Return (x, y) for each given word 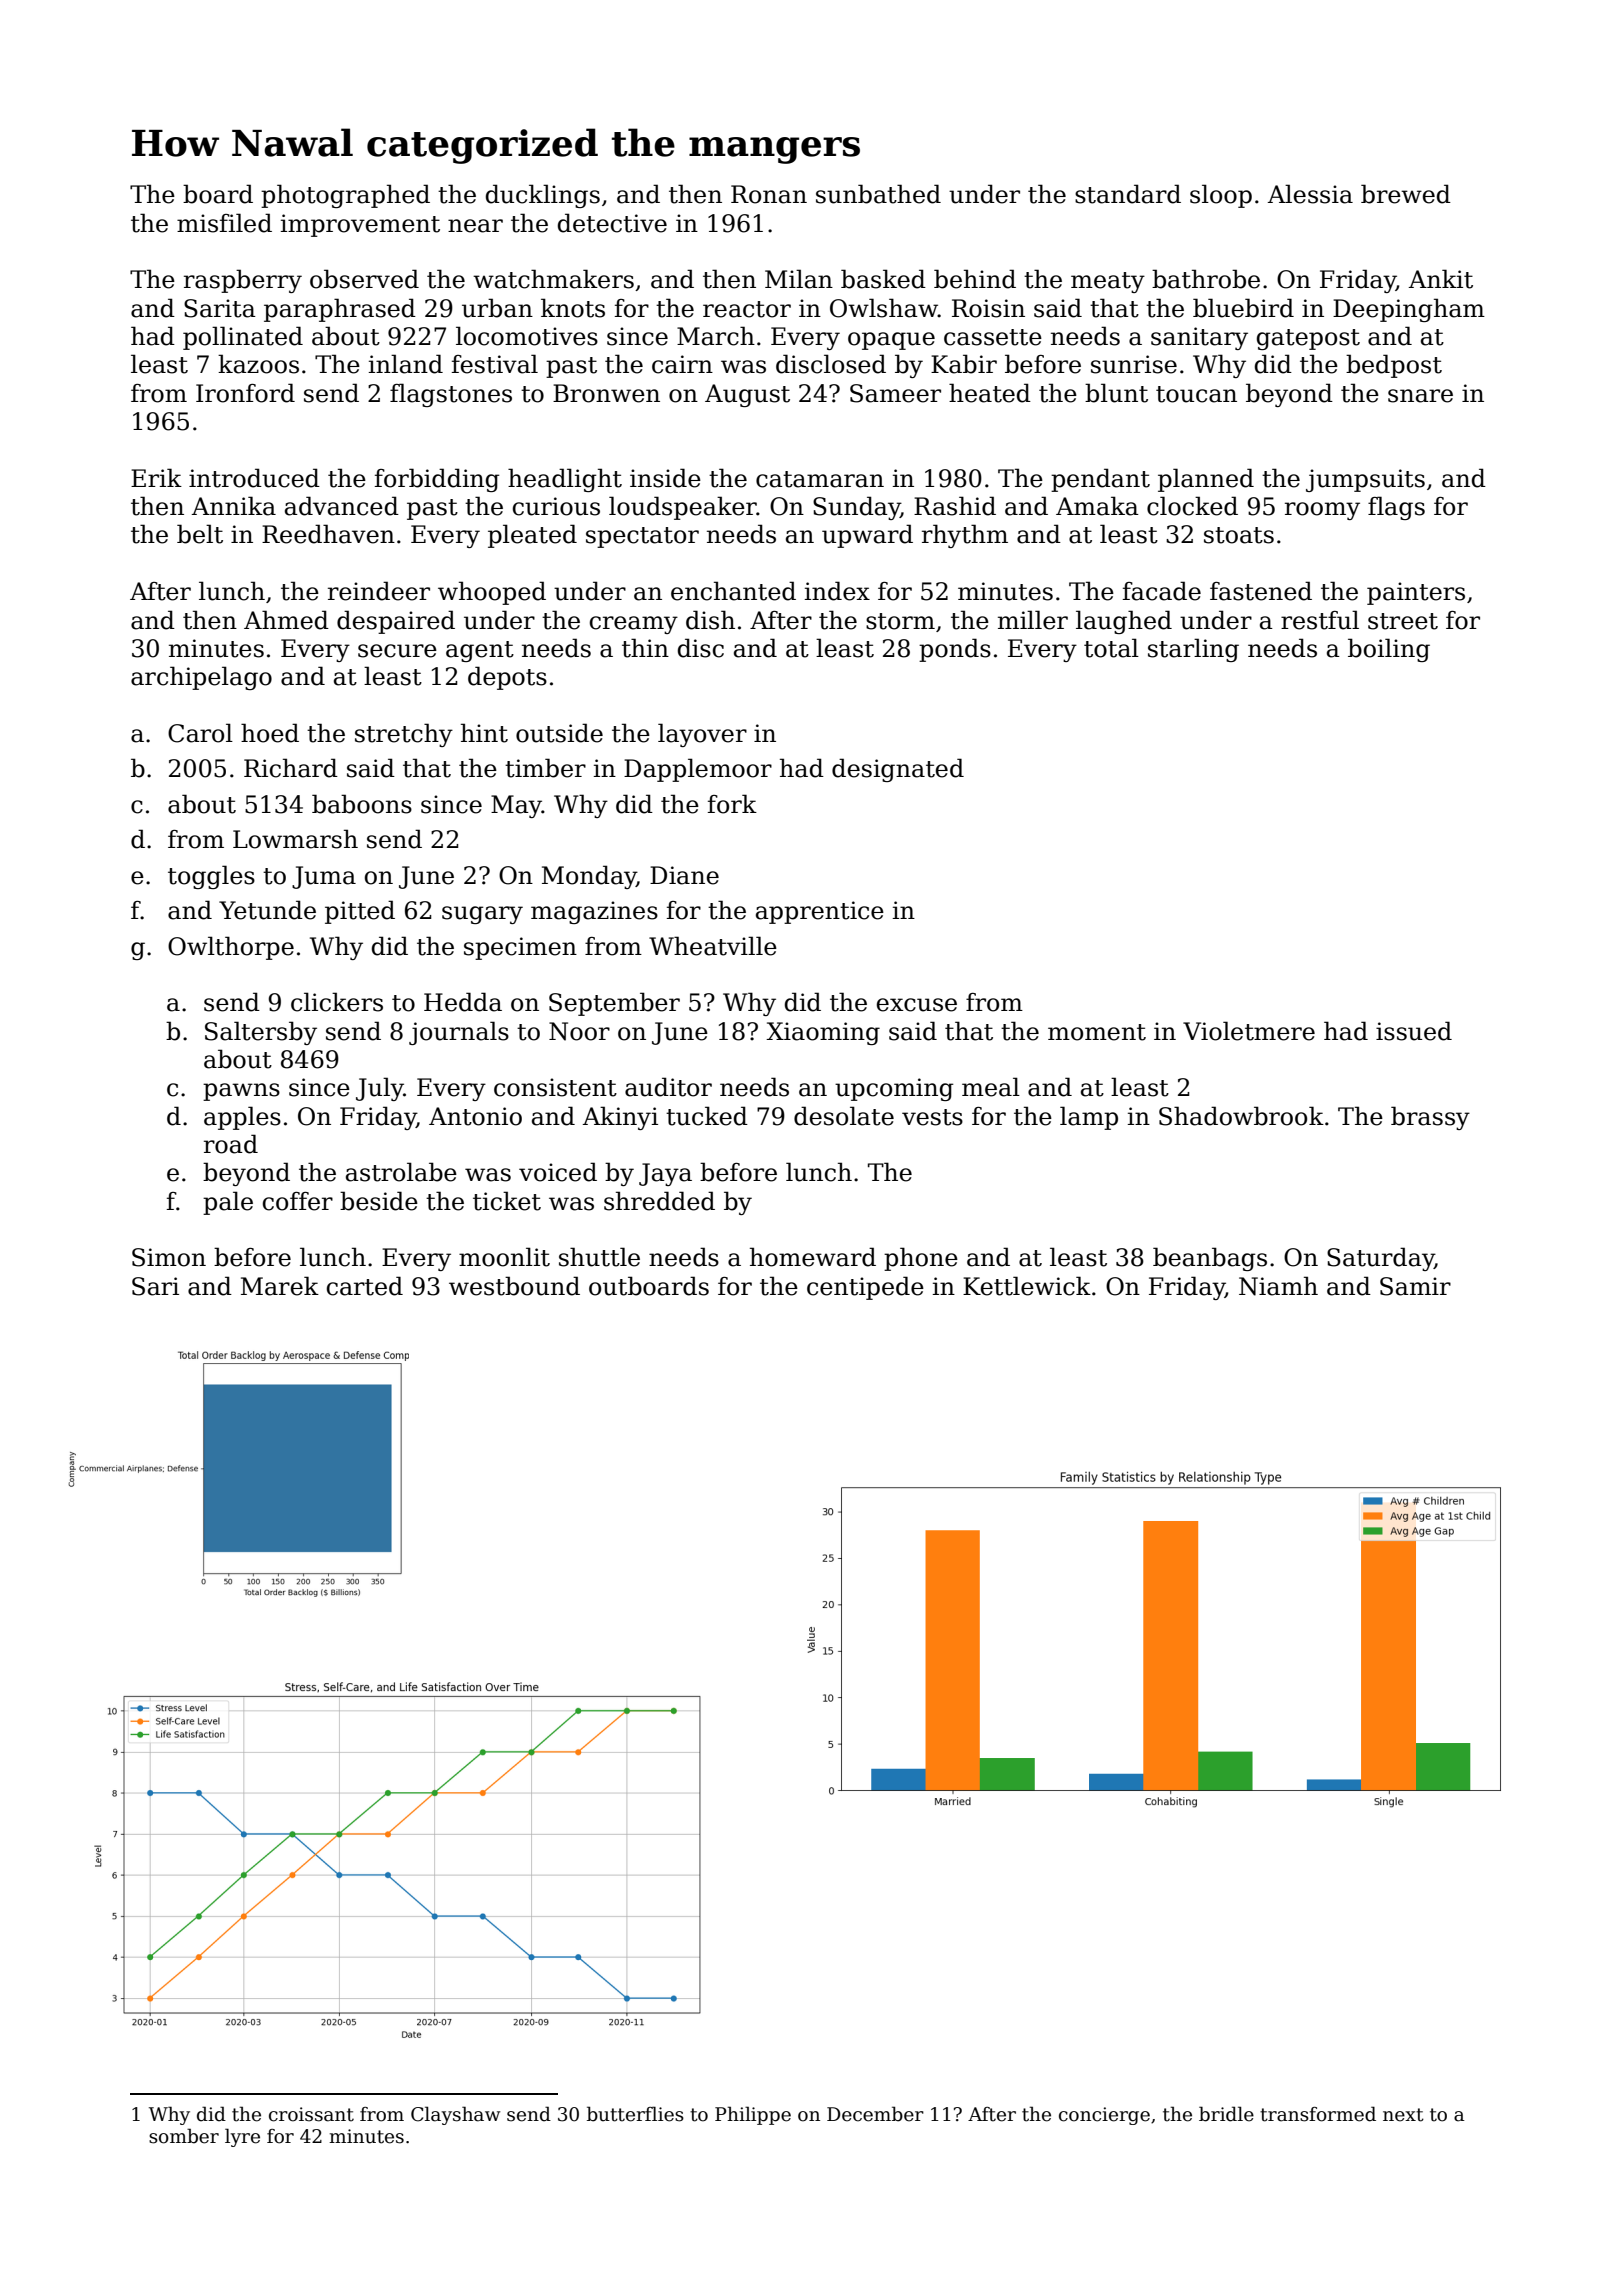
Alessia (1310, 194)
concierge (1104, 2116)
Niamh (1278, 1286)
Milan (799, 279)
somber (184, 2136)
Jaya (665, 1174)
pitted (360, 912)
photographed (345, 196)
